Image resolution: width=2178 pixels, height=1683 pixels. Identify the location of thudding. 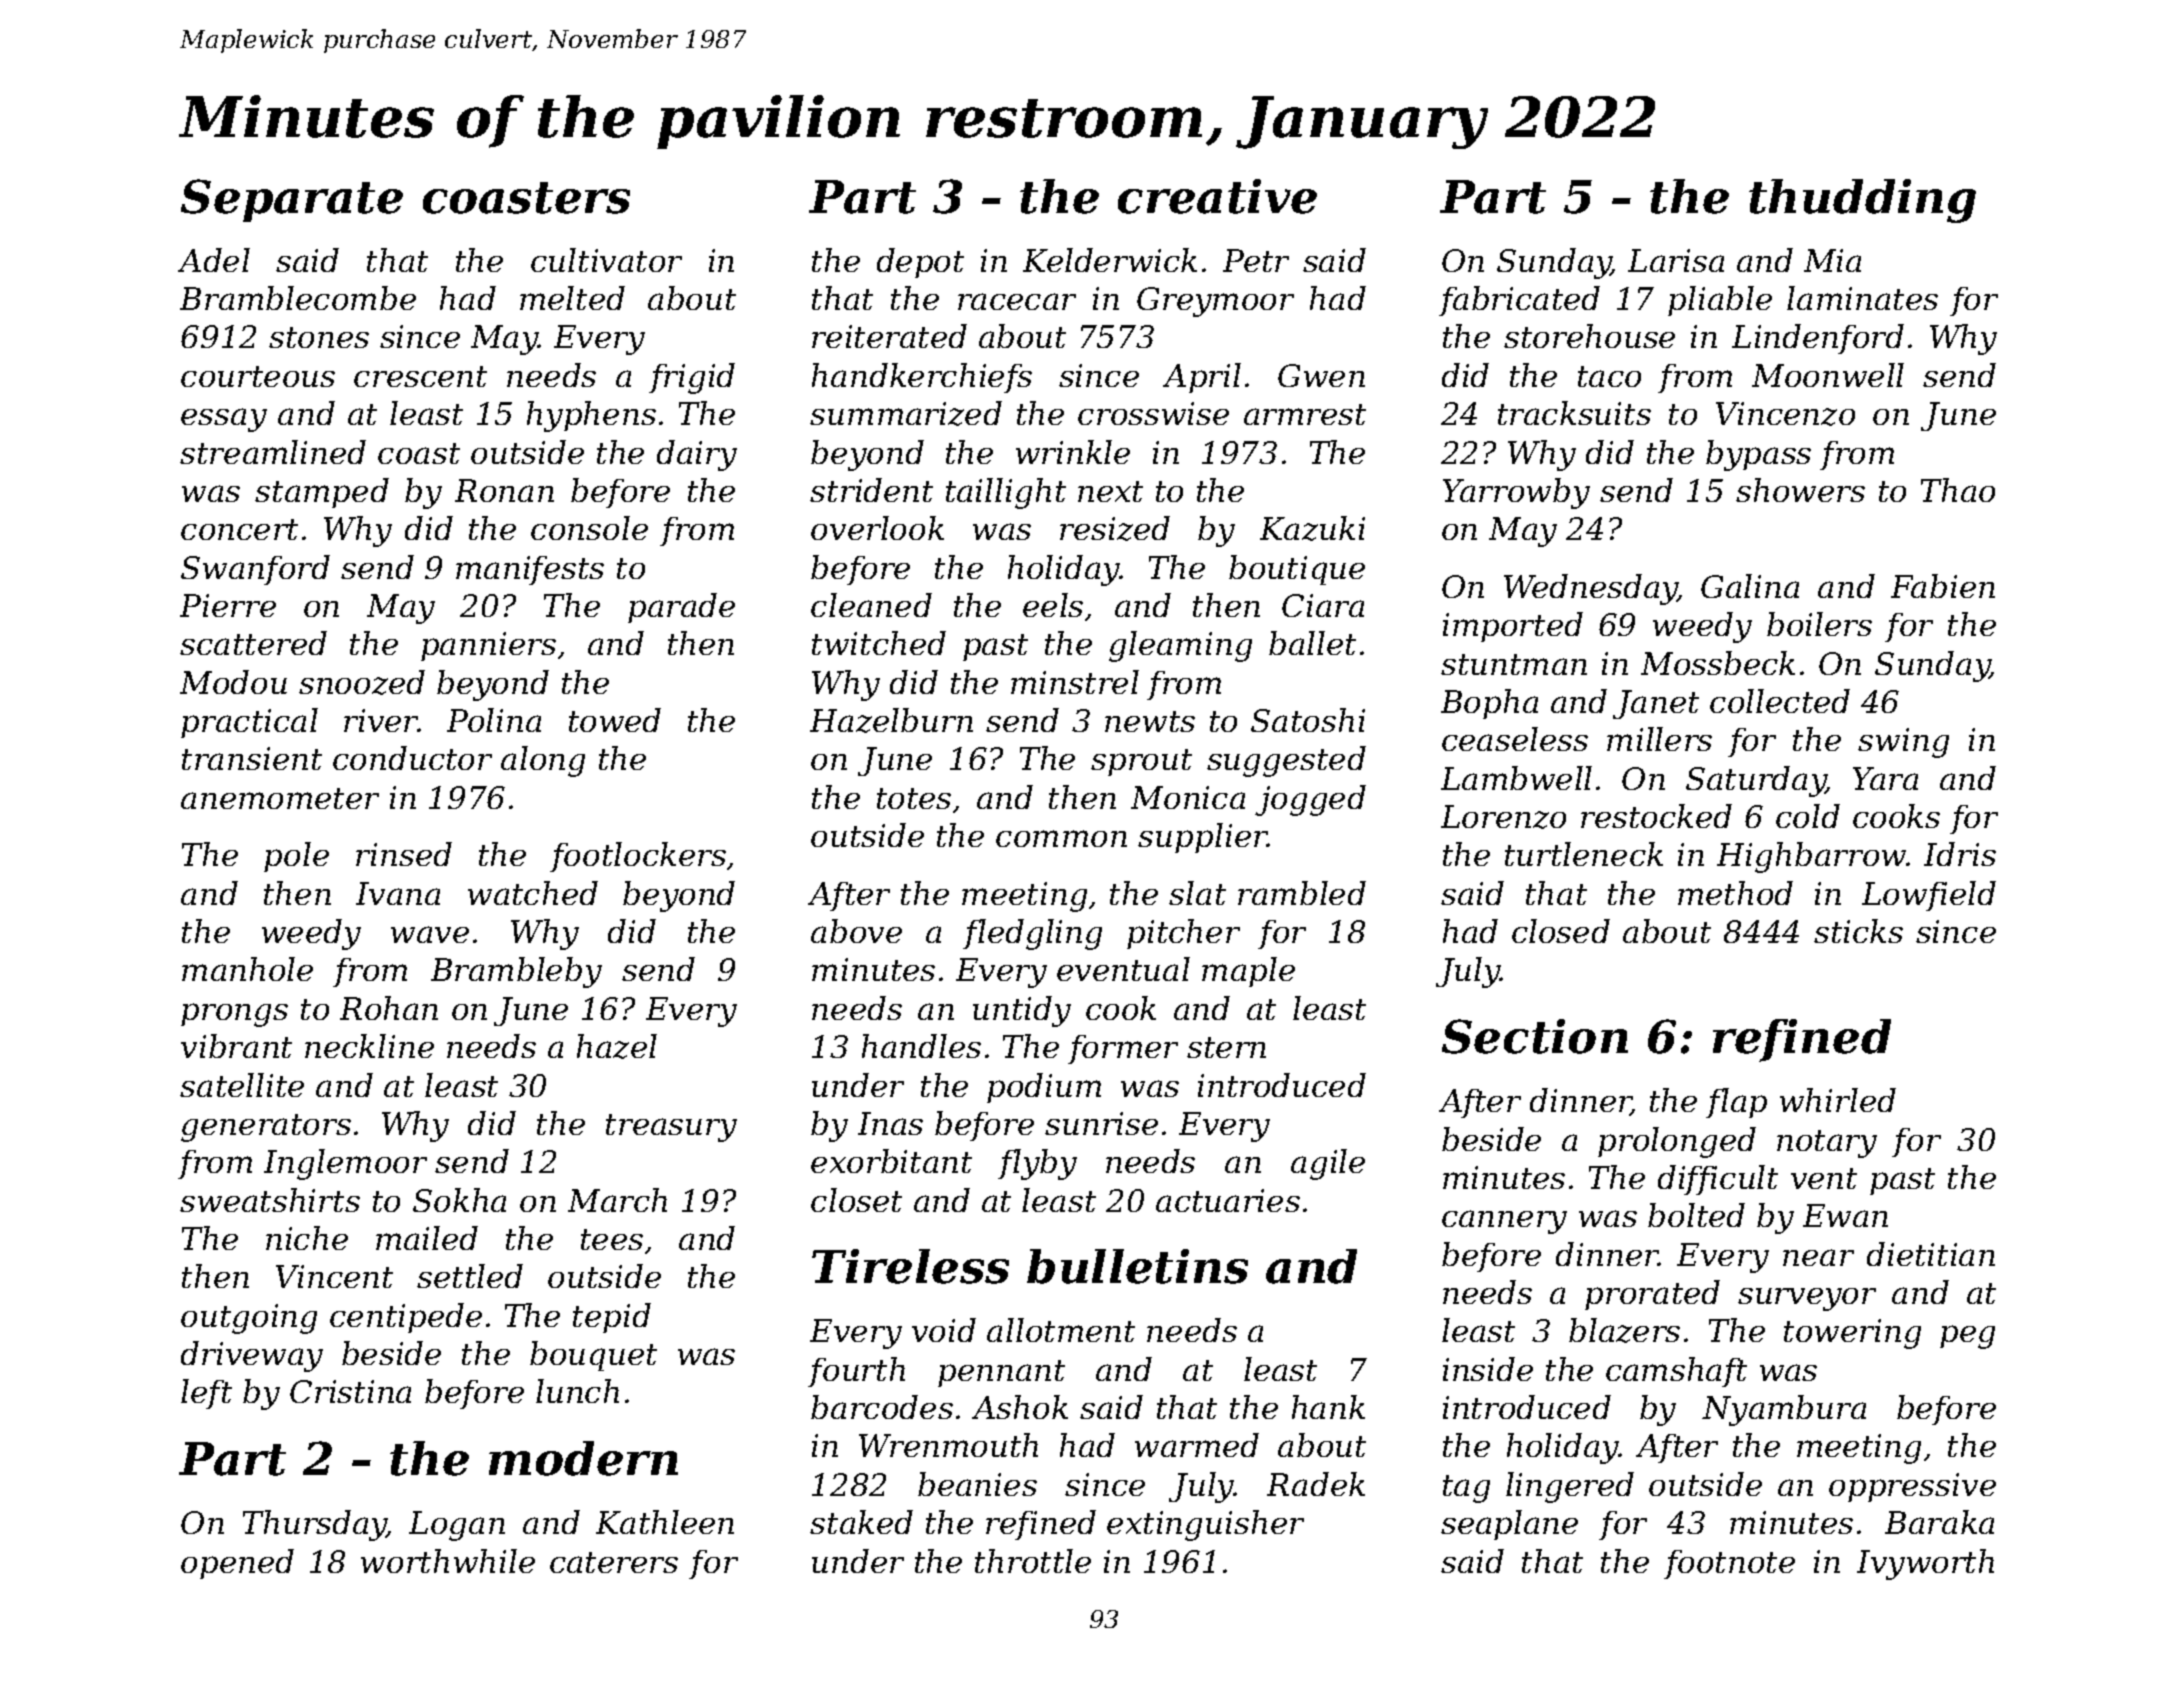
(1862, 201).
